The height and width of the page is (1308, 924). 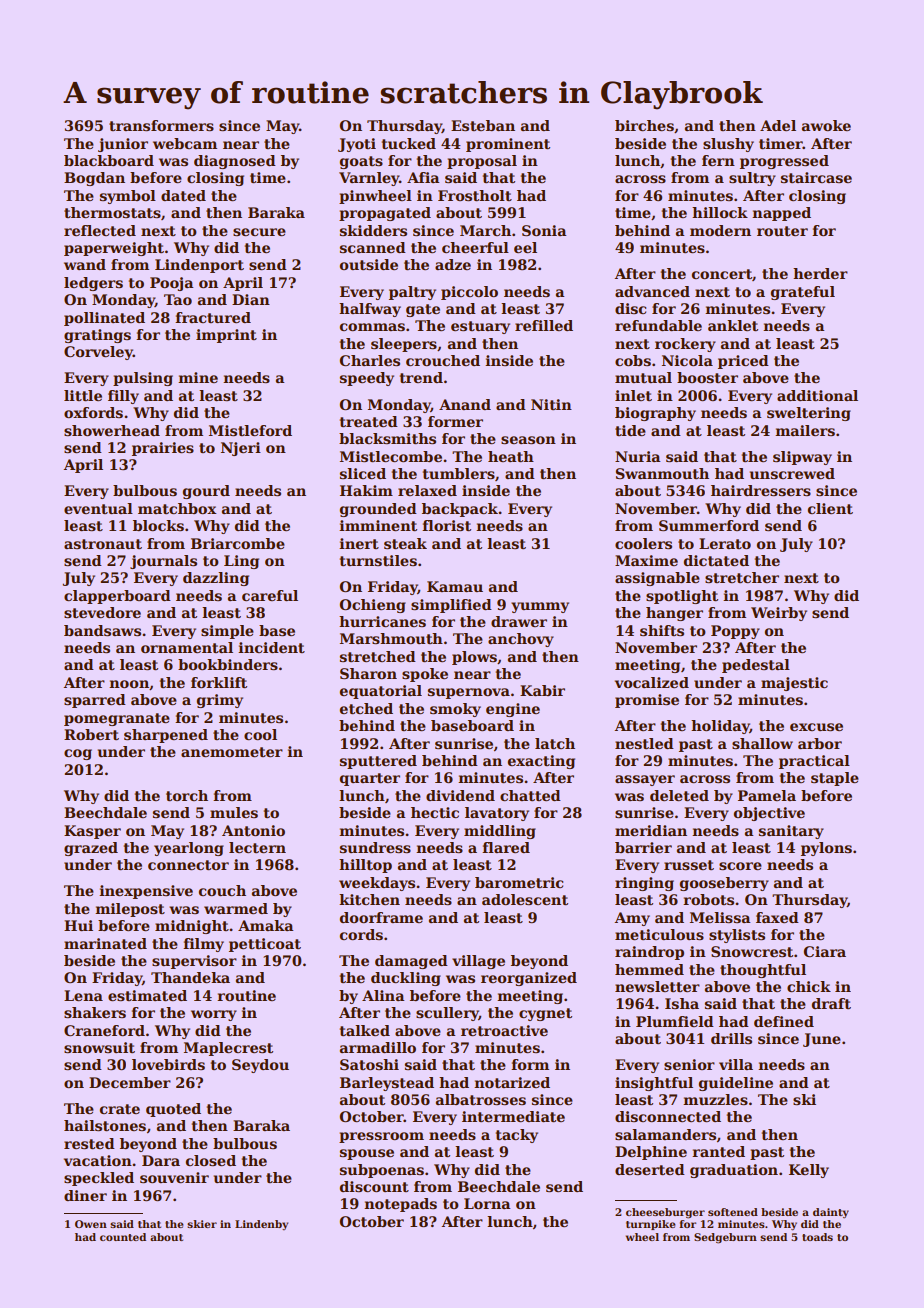 I want to click on Poppy, so click(x=735, y=632).
